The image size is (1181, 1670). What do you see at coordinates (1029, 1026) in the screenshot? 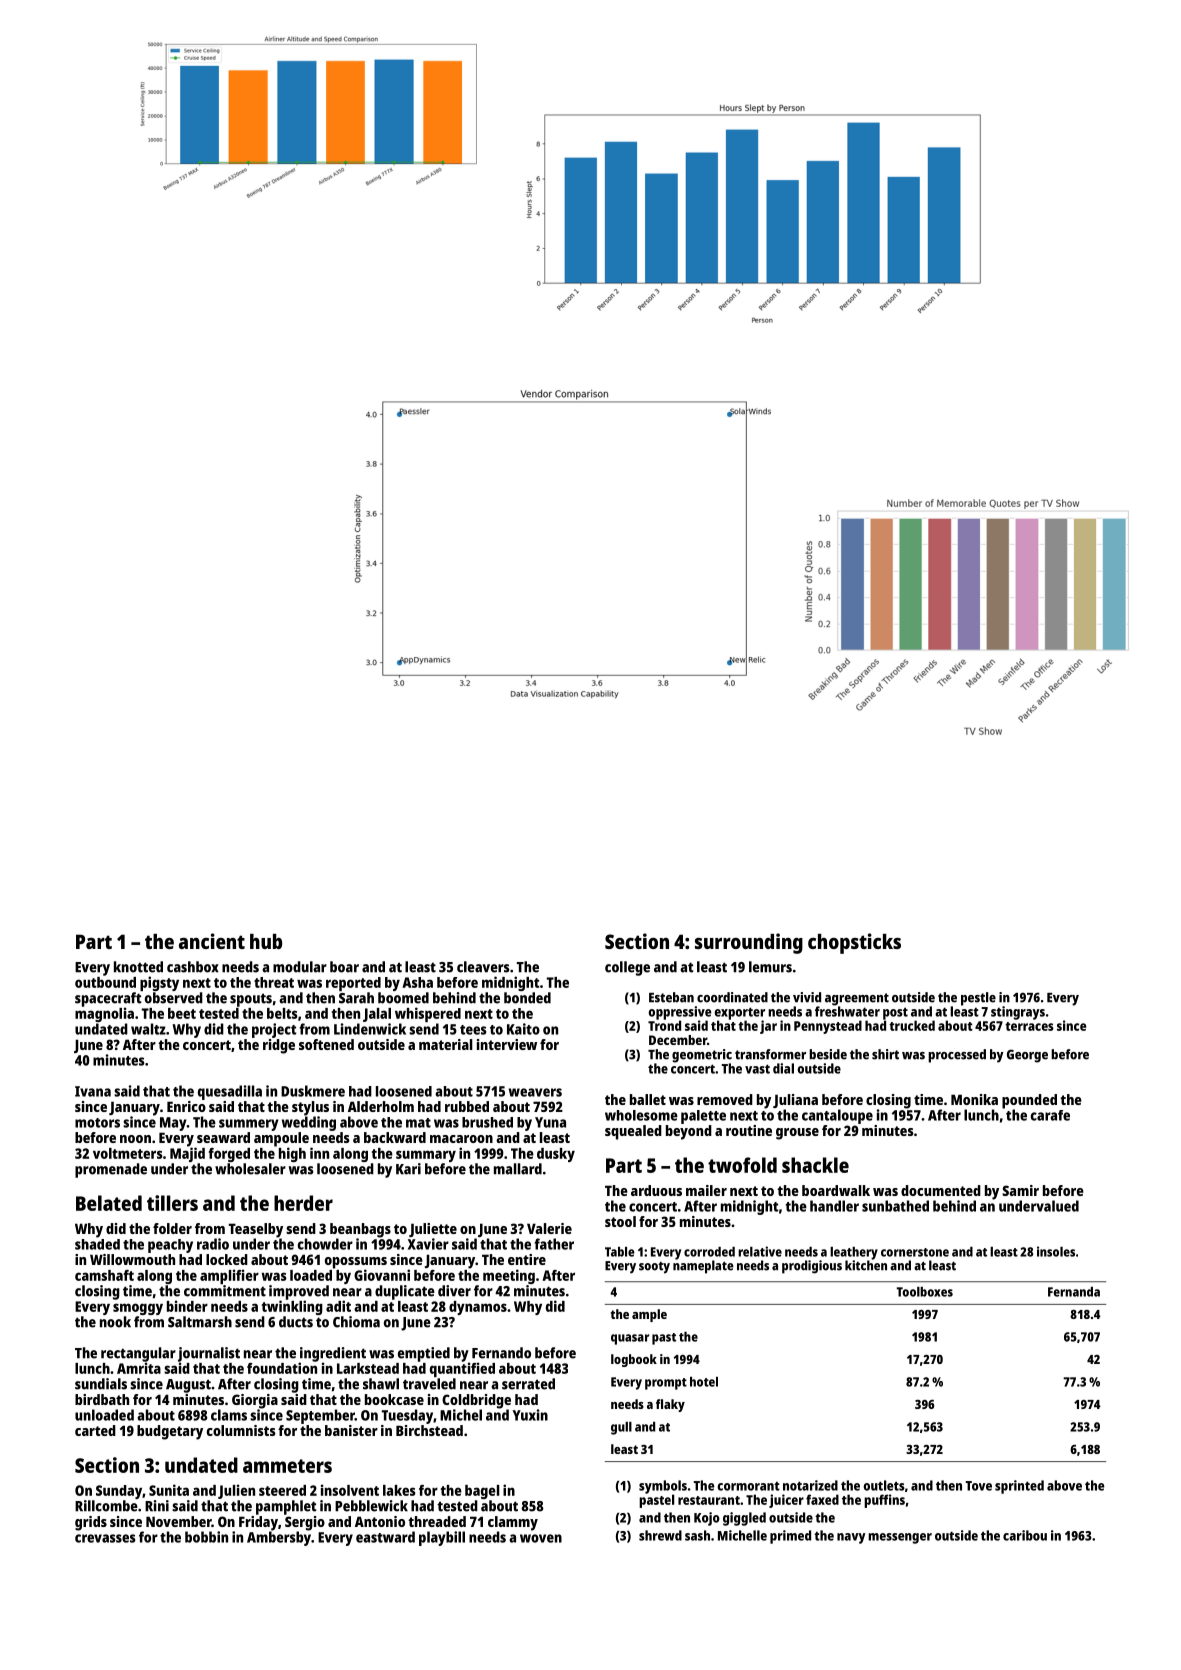
I see `terraces` at bounding box center [1029, 1026].
